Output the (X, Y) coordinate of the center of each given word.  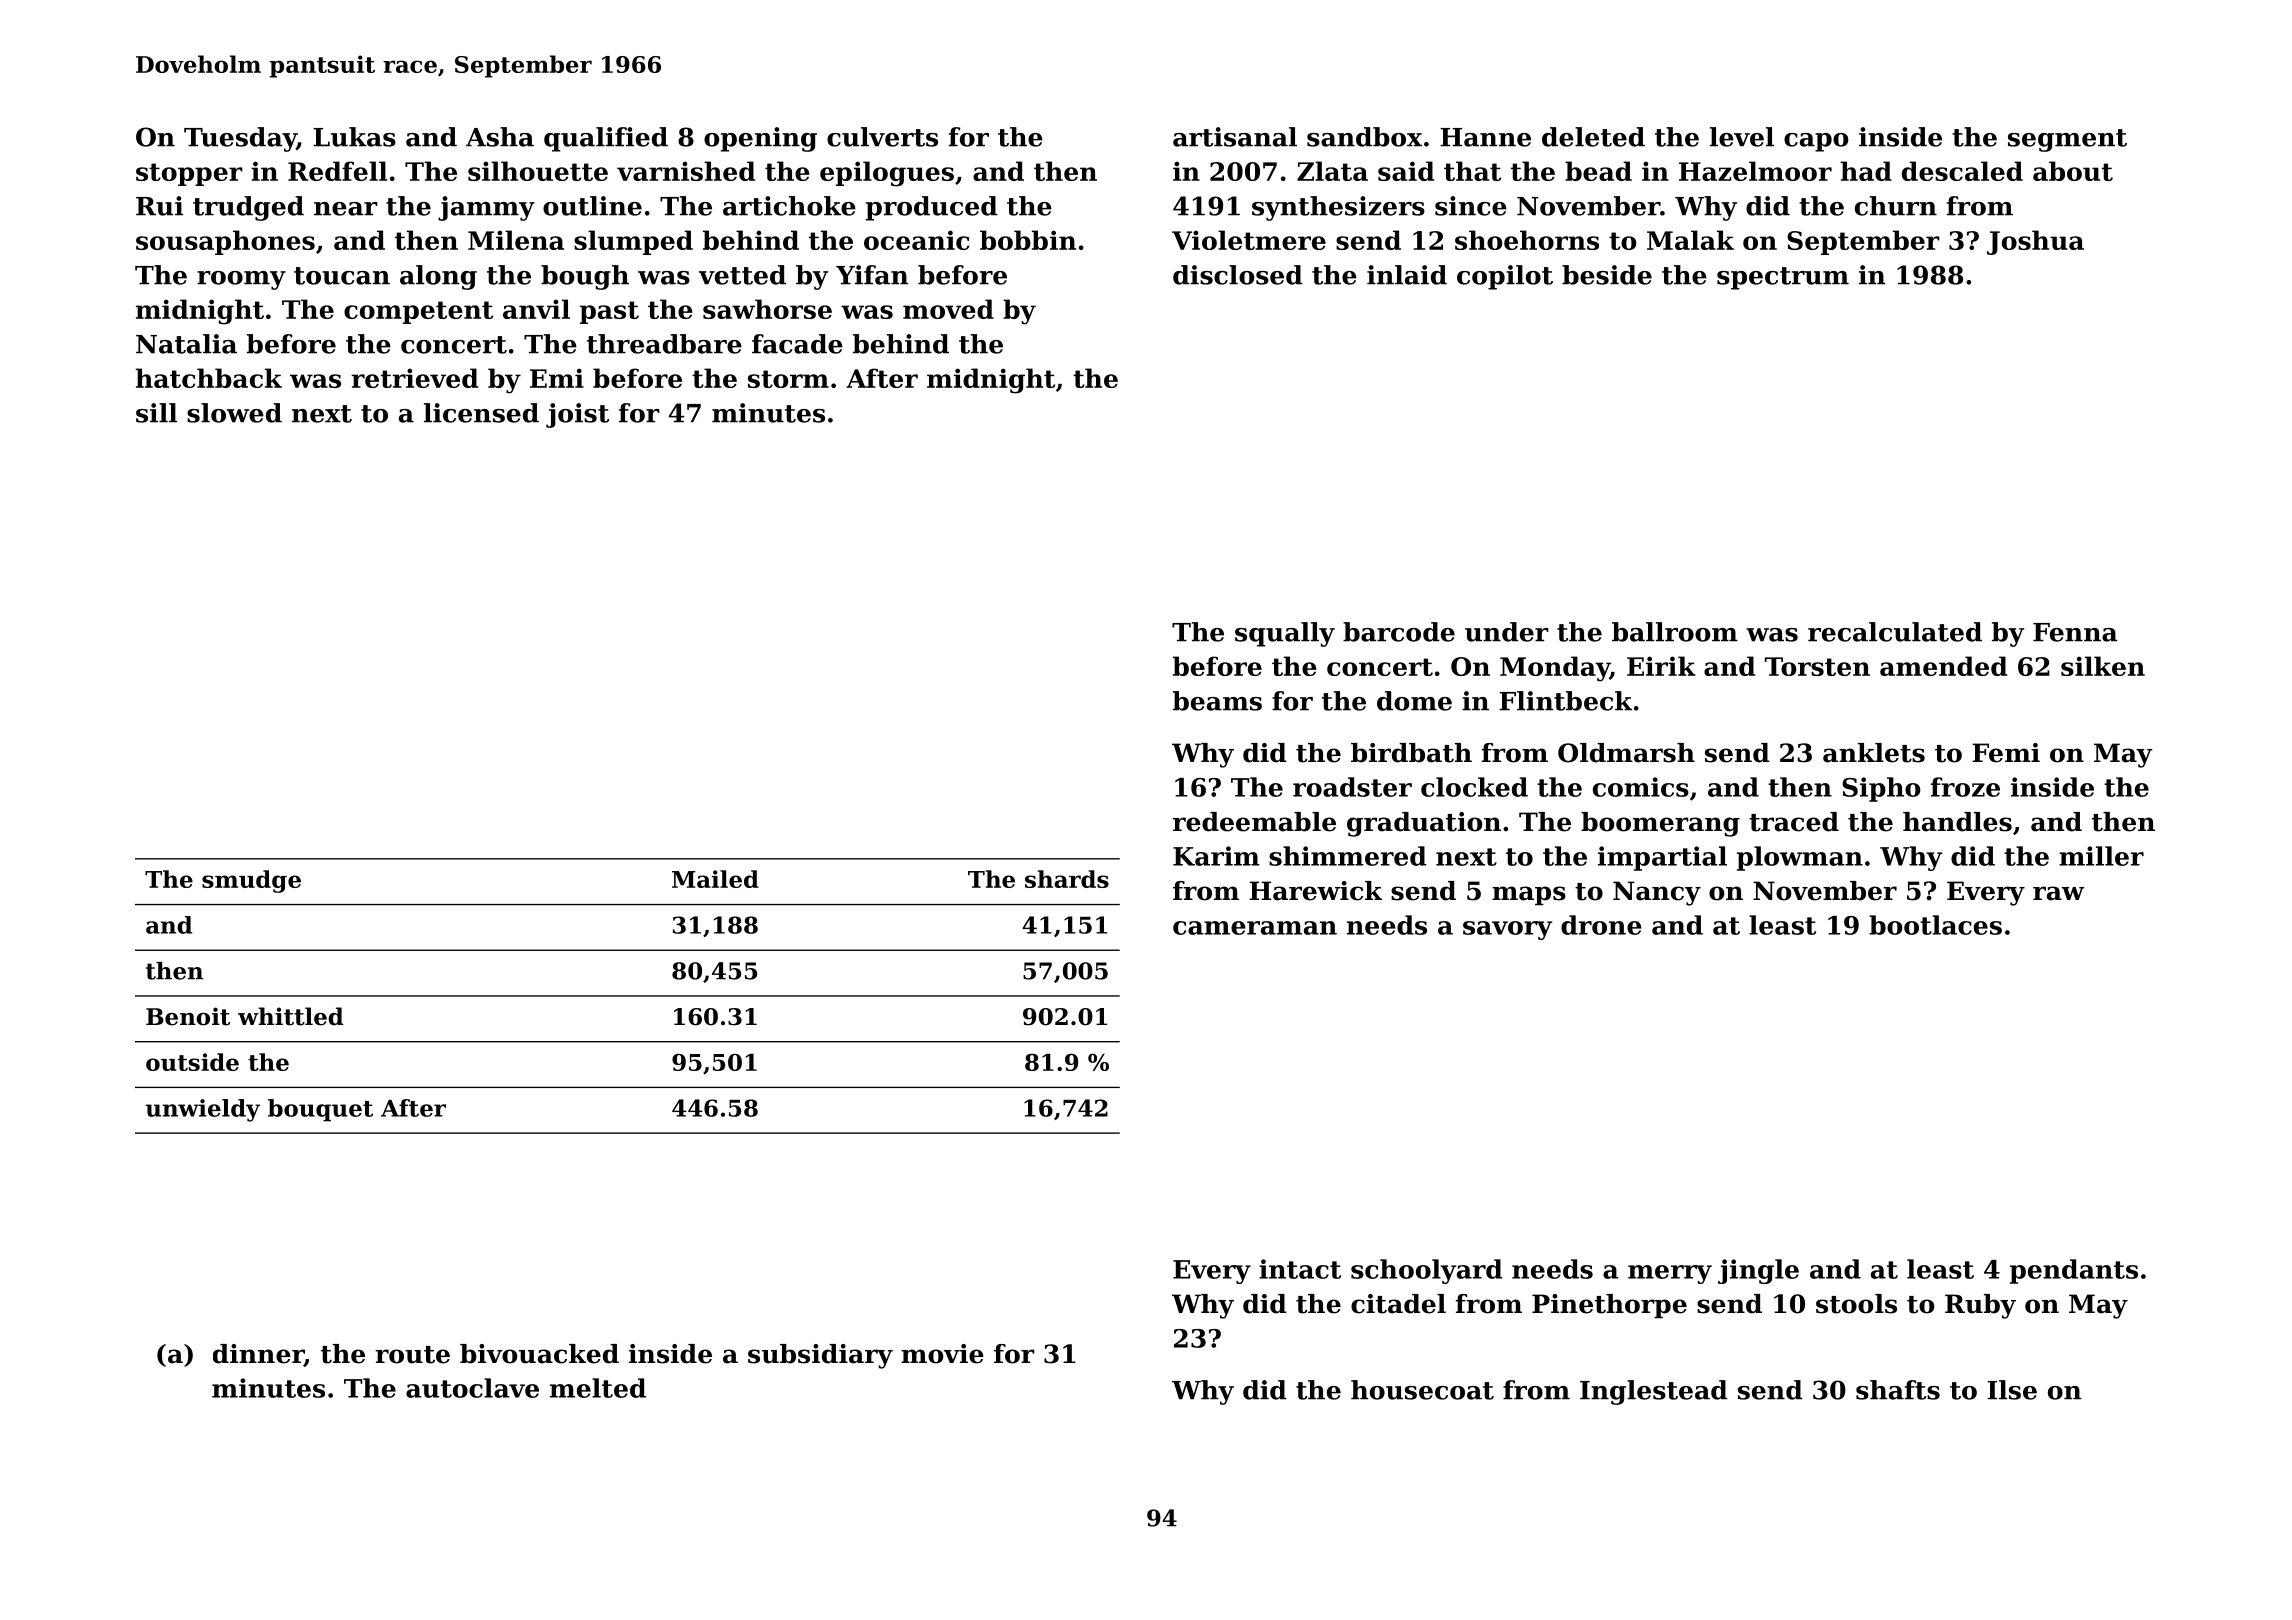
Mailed (715, 879)
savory (1507, 930)
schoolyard (1427, 1271)
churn (1896, 206)
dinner (258, 1355)
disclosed (1238, 275)
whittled (290, 1016)
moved (948, 309)
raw (2058, 893)
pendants (2074, 1271)
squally (1285, 634)
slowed (234, 413)
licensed (481, 413)
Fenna (2075, 632)
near (346, 209)
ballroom (1675, 632)
